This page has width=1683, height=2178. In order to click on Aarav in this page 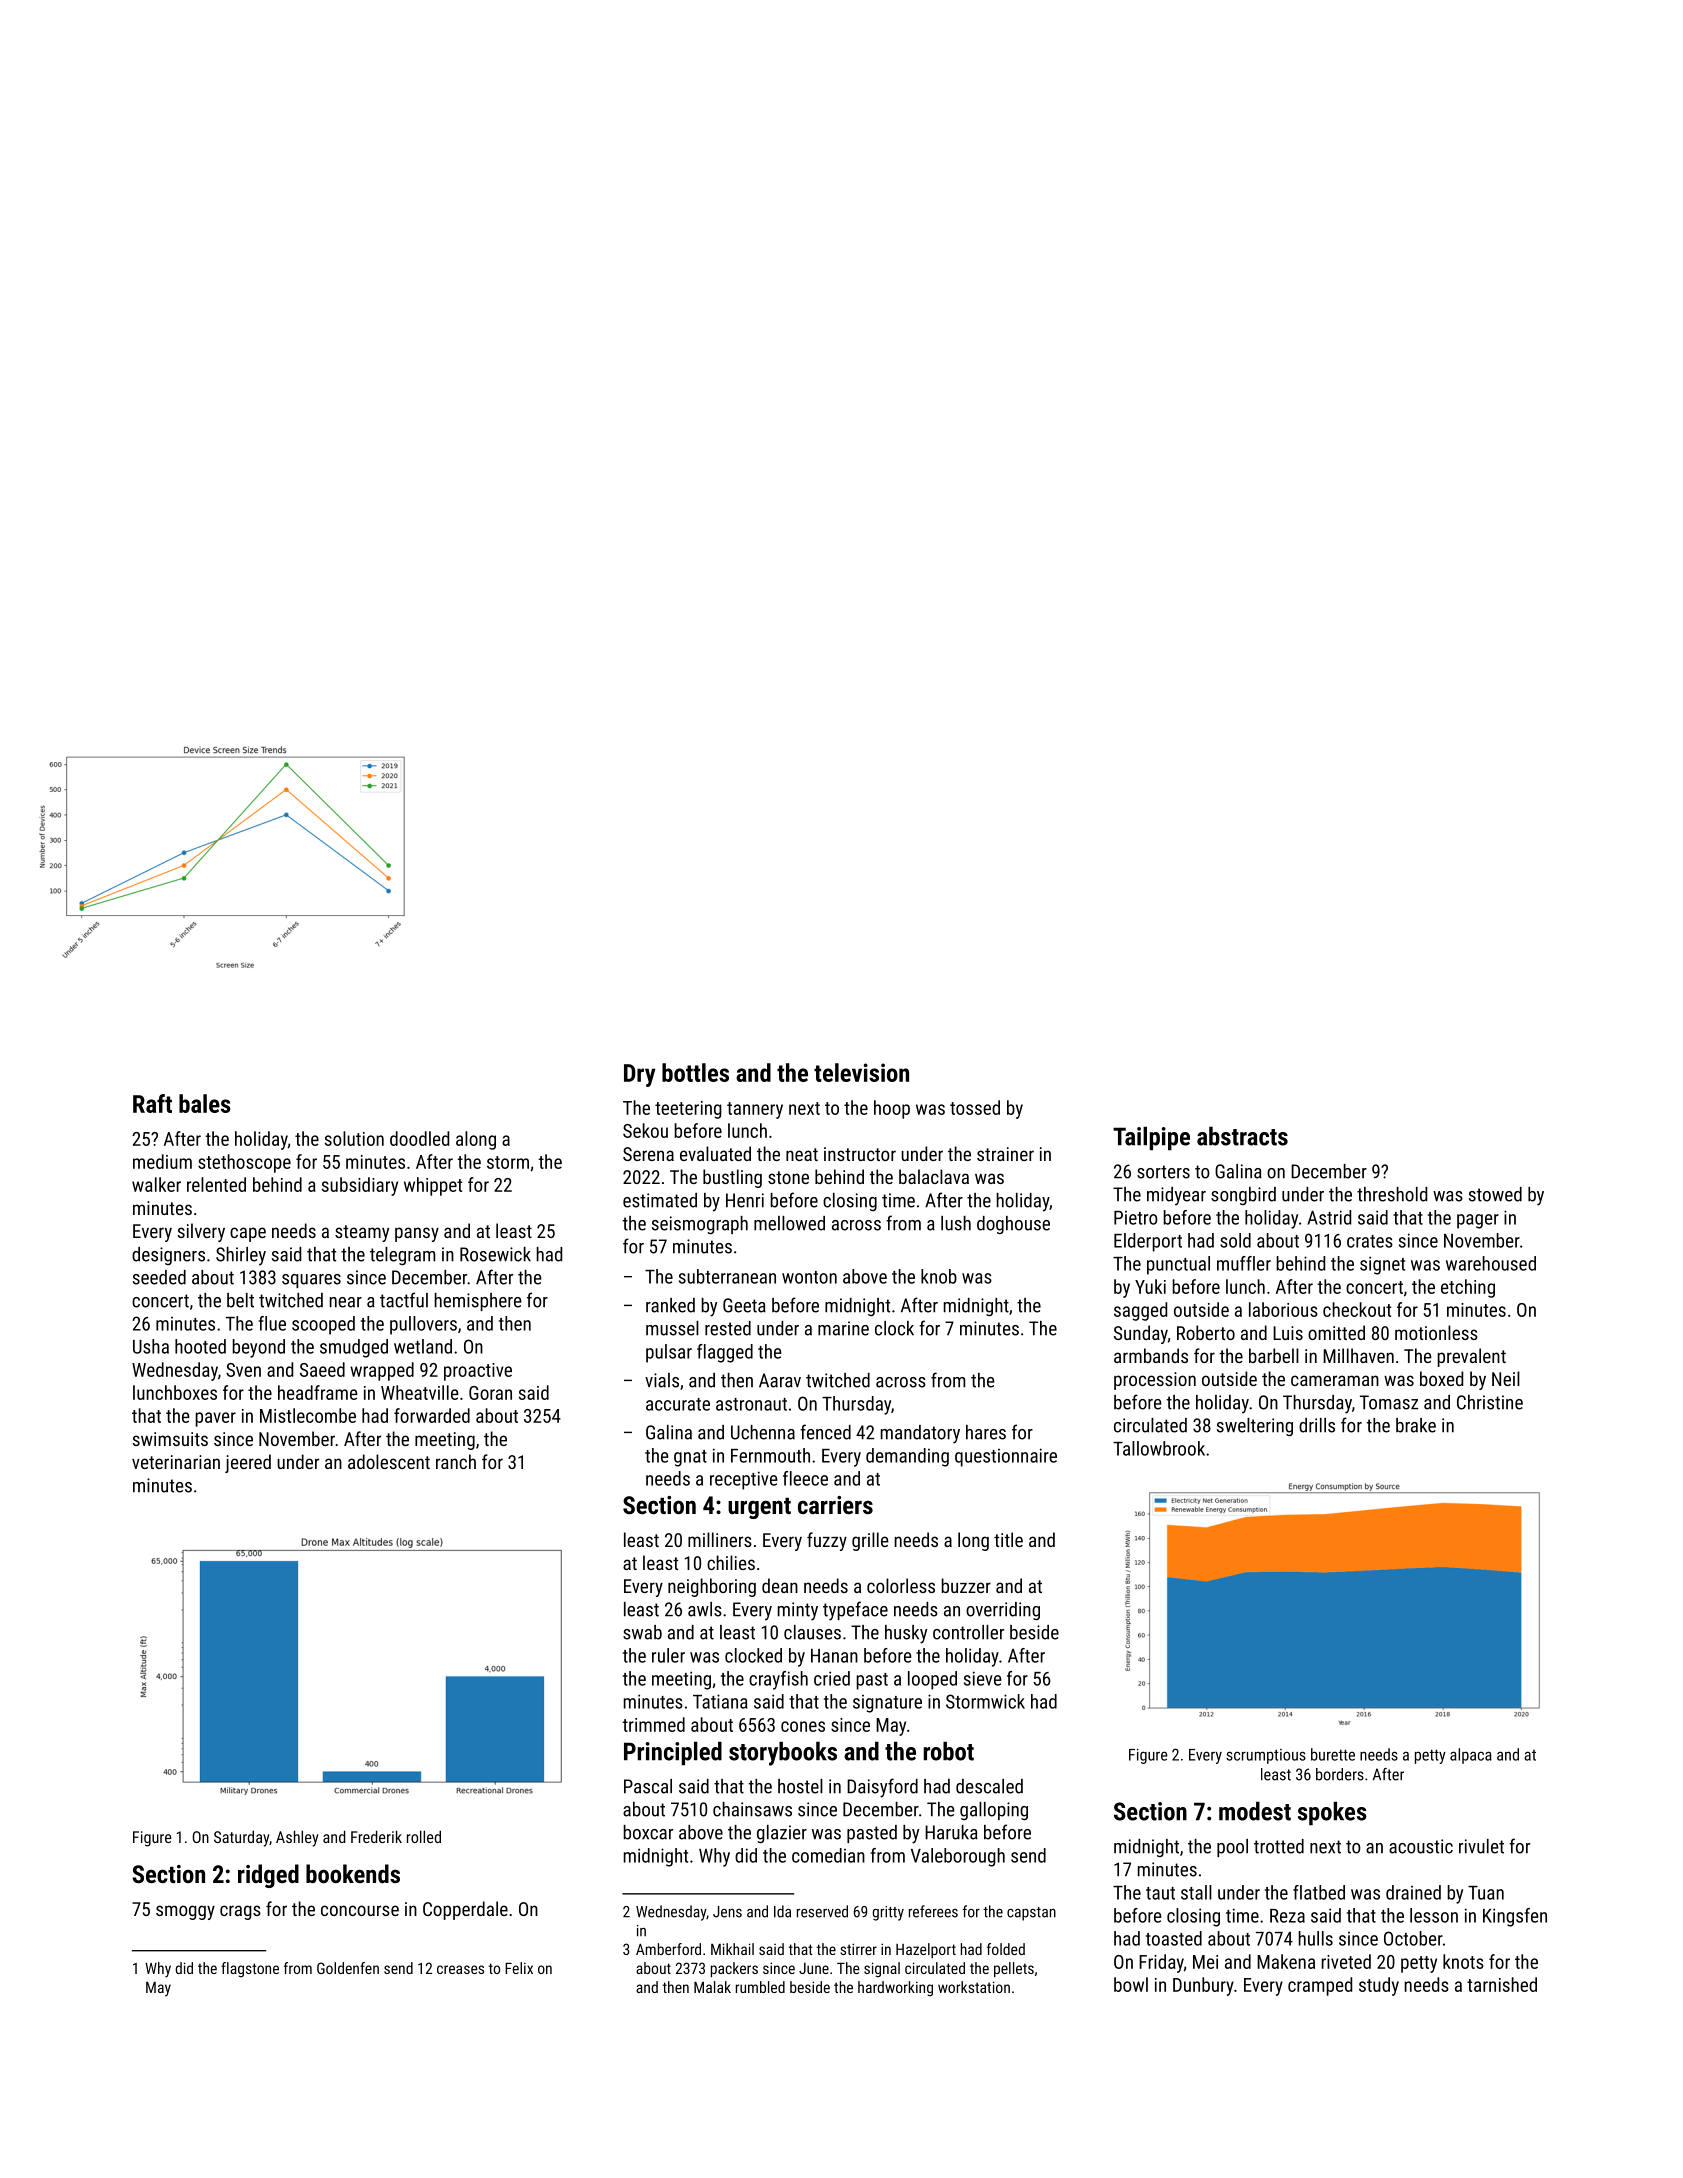, I will do `click(780, 1380)`.
